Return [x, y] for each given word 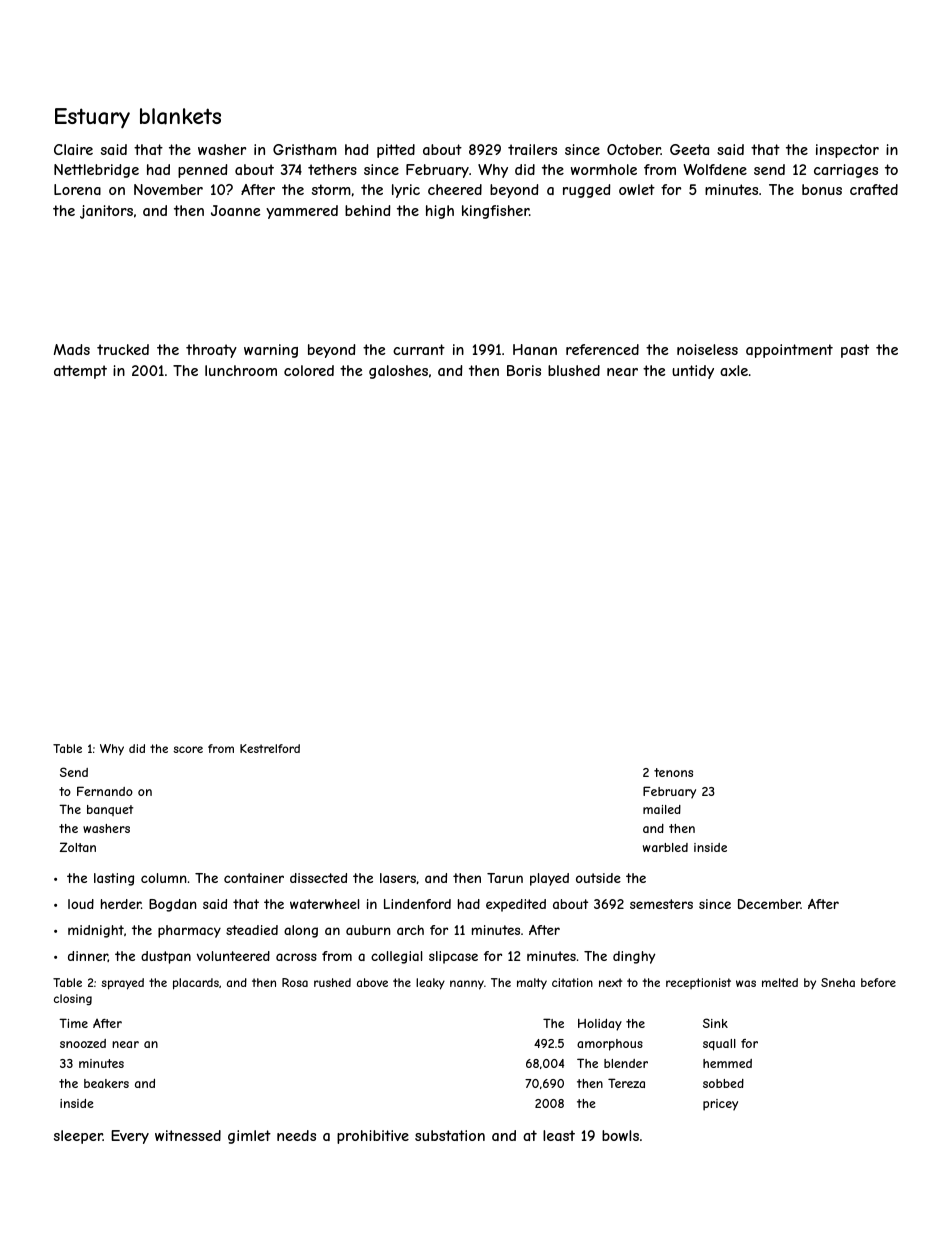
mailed [662, 809]
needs [296, 1135]
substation [450, 1135]
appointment [789, 351]
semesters [661, 904]
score [188, 749]
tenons [673, 772]
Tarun [505, 878]
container [254, 878]
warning [271, 351]
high [440, 212]
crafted [874, 189]
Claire [73, 149]
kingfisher [495, 212]
